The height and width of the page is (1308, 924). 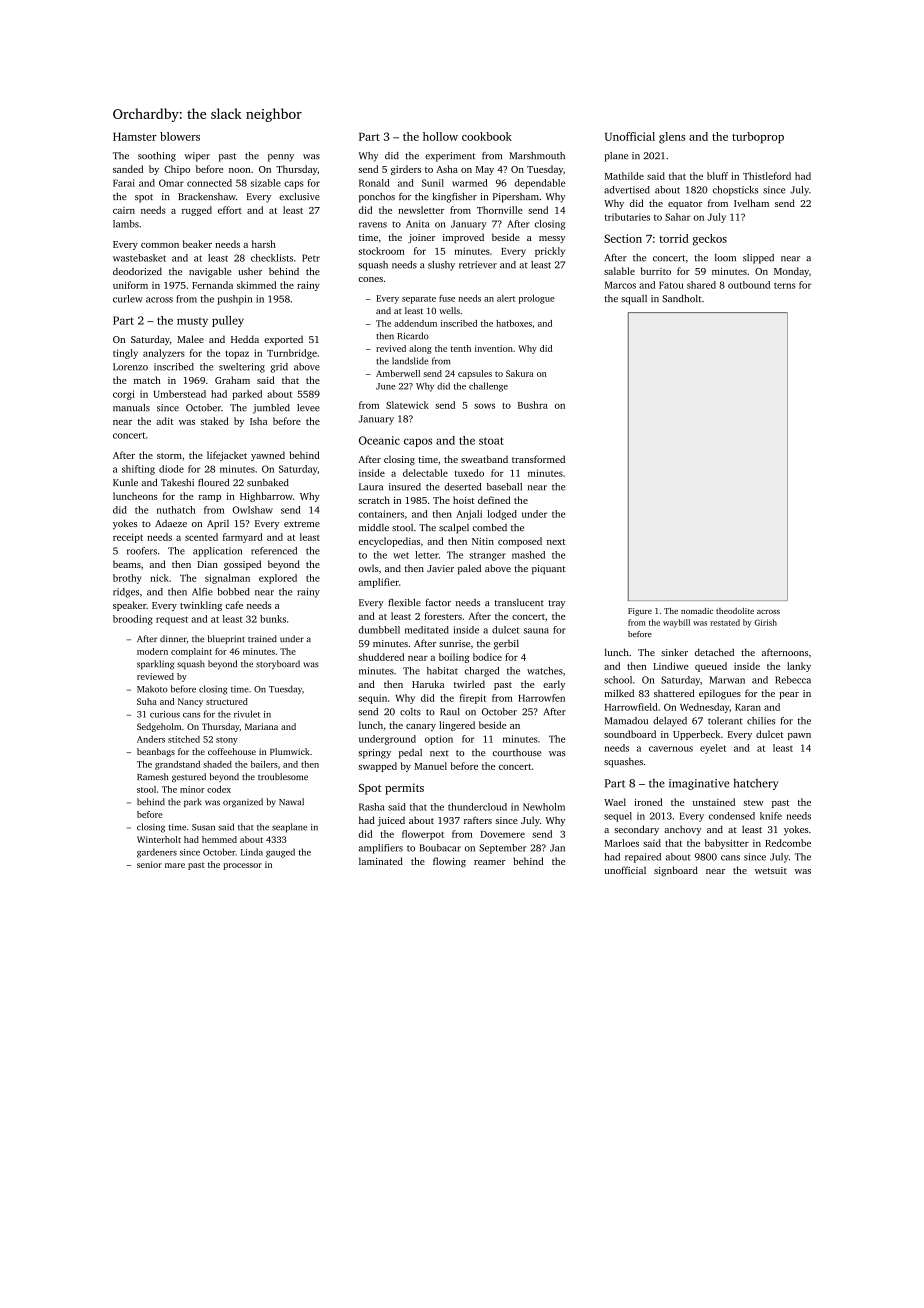 I want to click on Manuel, so click(x=430, y=766).
